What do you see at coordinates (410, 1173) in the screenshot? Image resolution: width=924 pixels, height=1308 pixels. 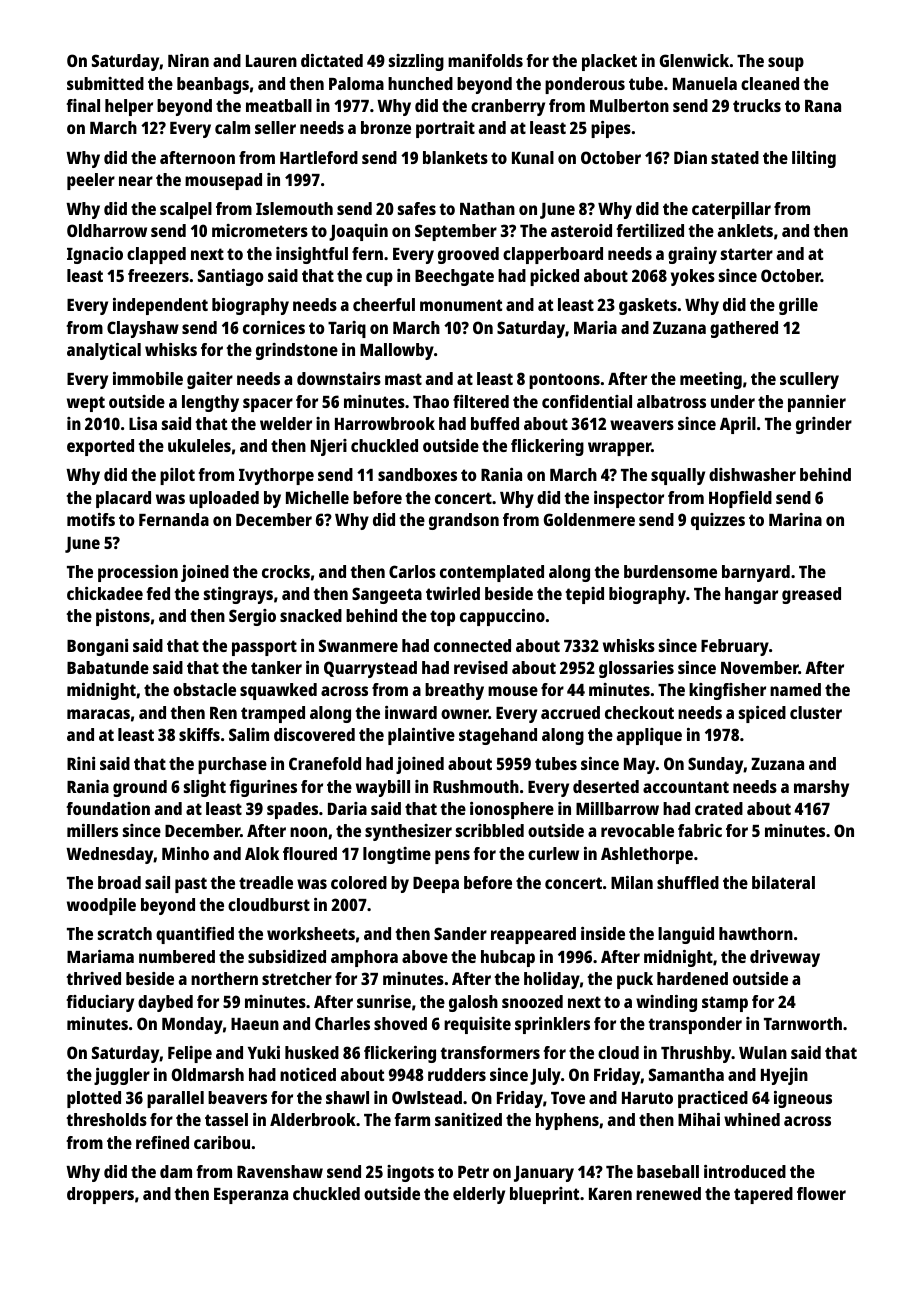 I see `ingots` at bounding box center [410, 1173].
